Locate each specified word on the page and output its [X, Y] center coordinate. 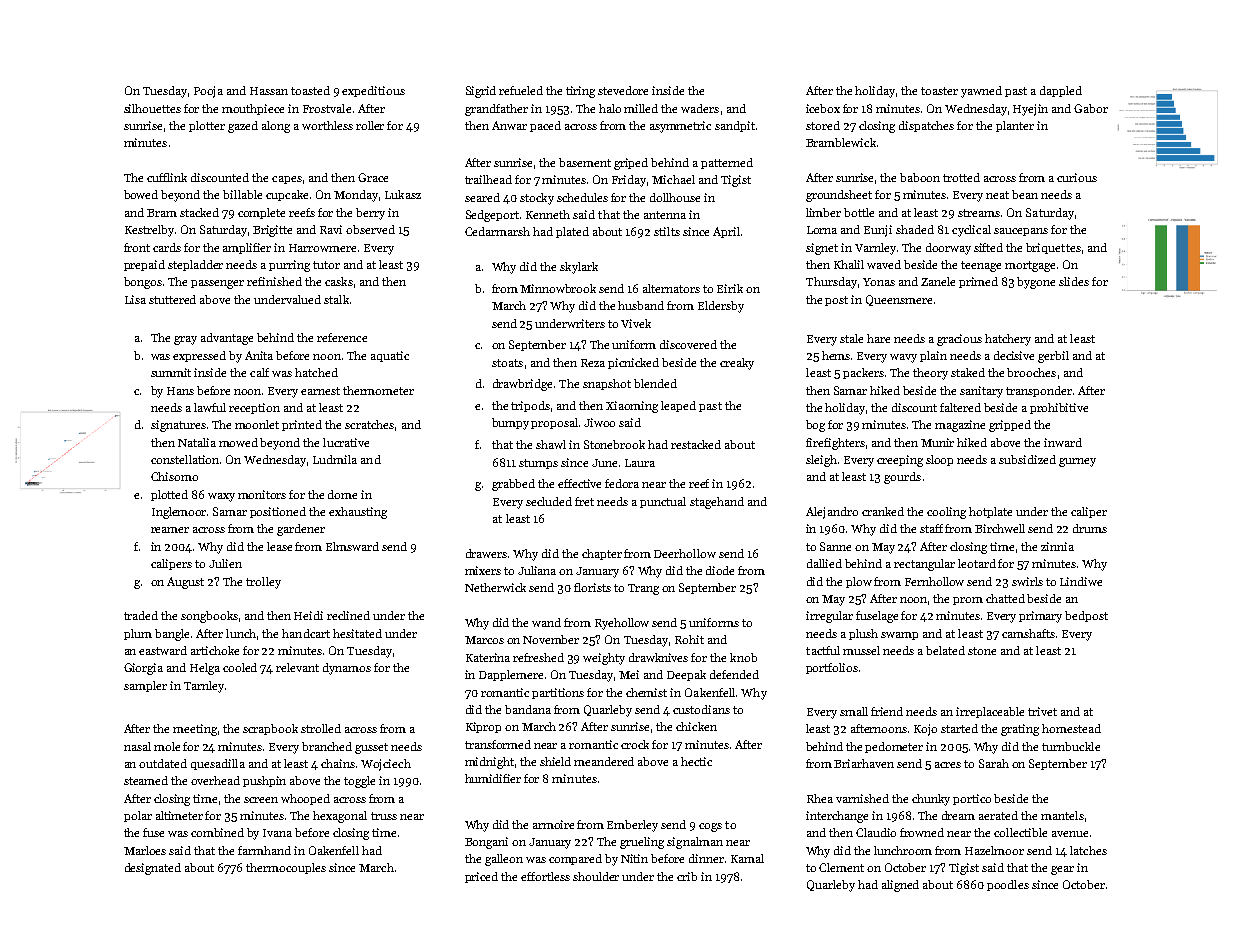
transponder [1039, 391]
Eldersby [721, 307]
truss [384, 816]
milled [641, 108]
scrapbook [270, 729]
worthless [327, 125]
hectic [696, 761]
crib [687, 876]
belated [945, 650]
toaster [939, 91]
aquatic [390, 356]
